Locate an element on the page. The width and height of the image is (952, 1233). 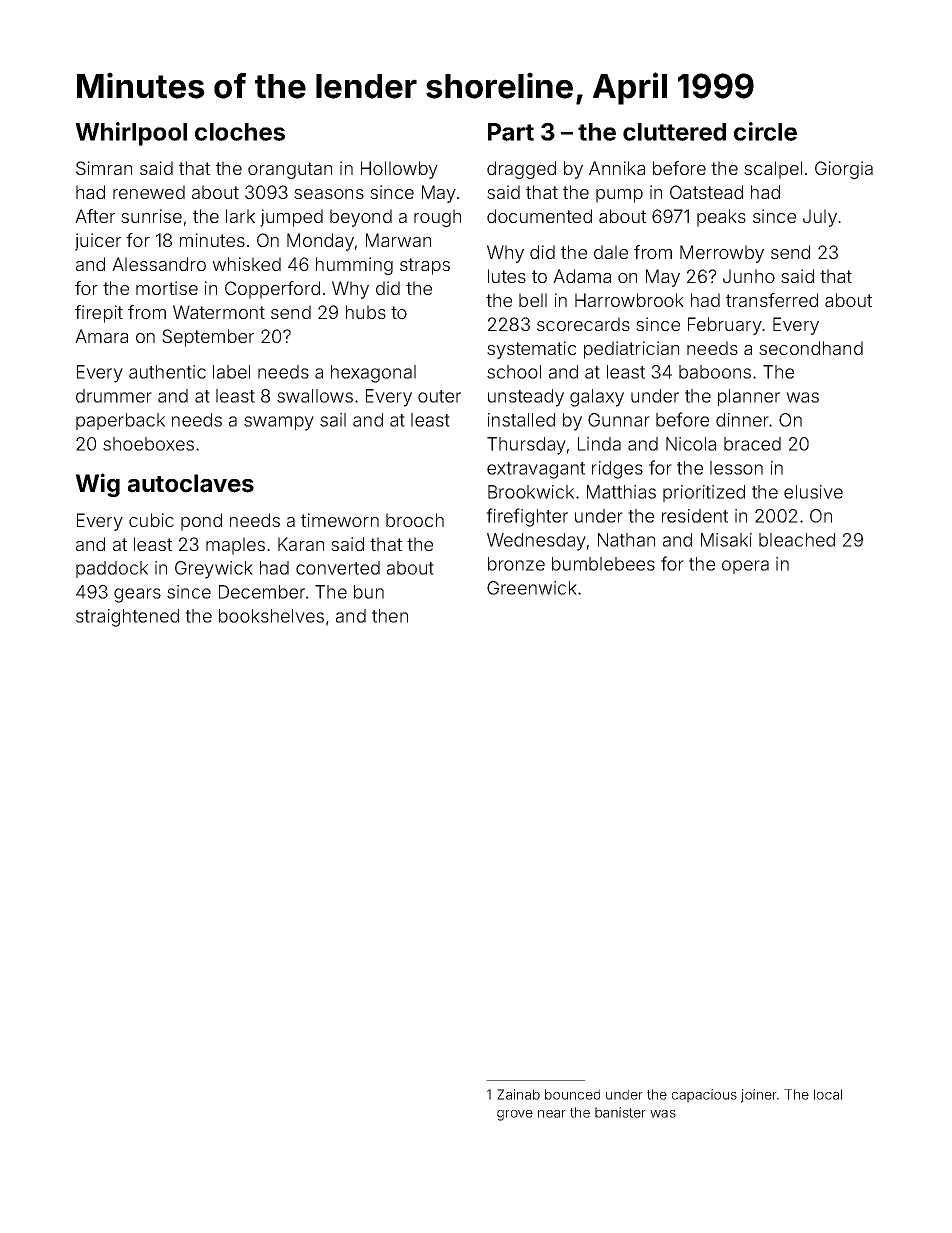
Giorgia is located at coordinates (844, 170).
